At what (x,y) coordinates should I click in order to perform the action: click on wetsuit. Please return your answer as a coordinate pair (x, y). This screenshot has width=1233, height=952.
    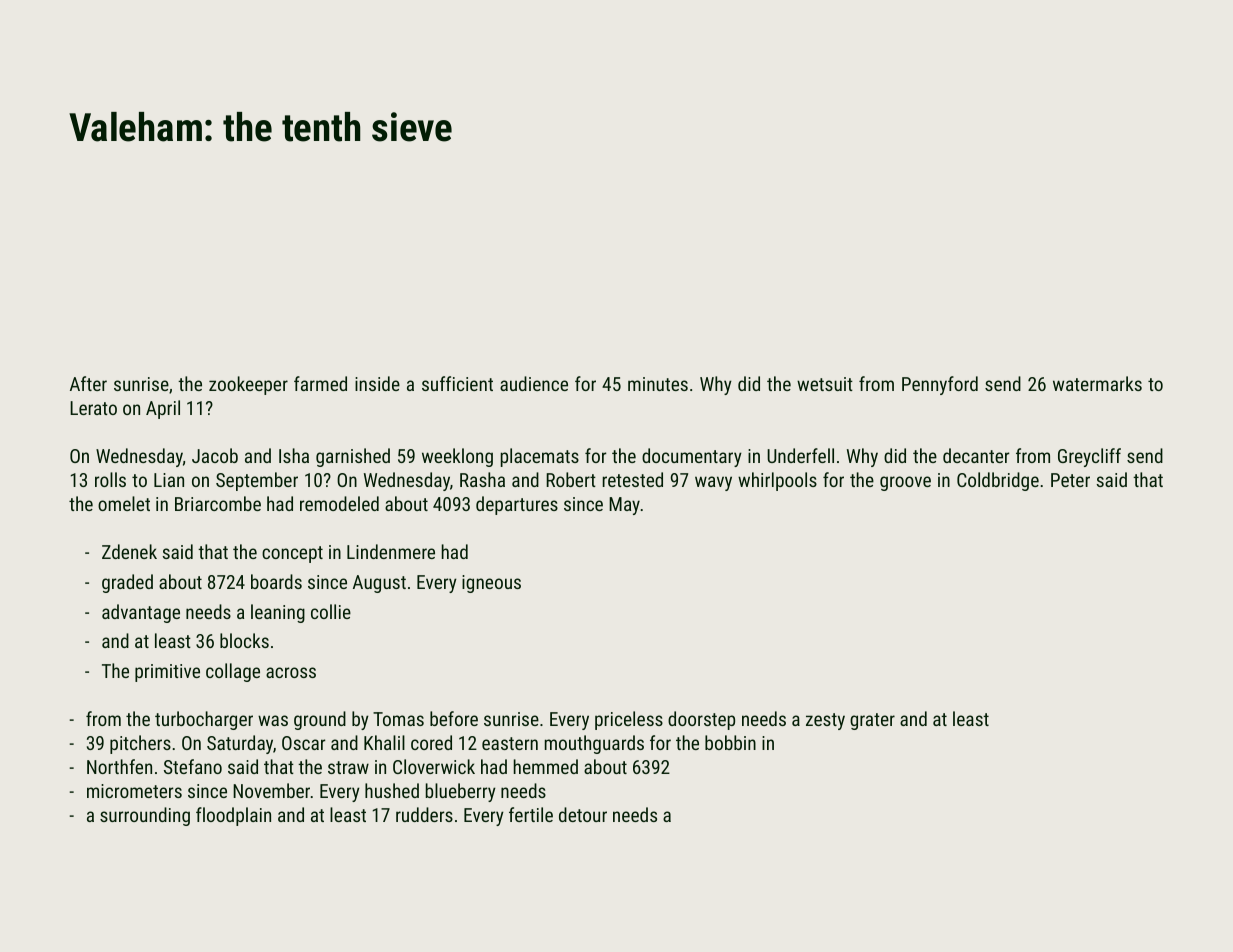
    Looking at the image, I should click on (825, 384).
